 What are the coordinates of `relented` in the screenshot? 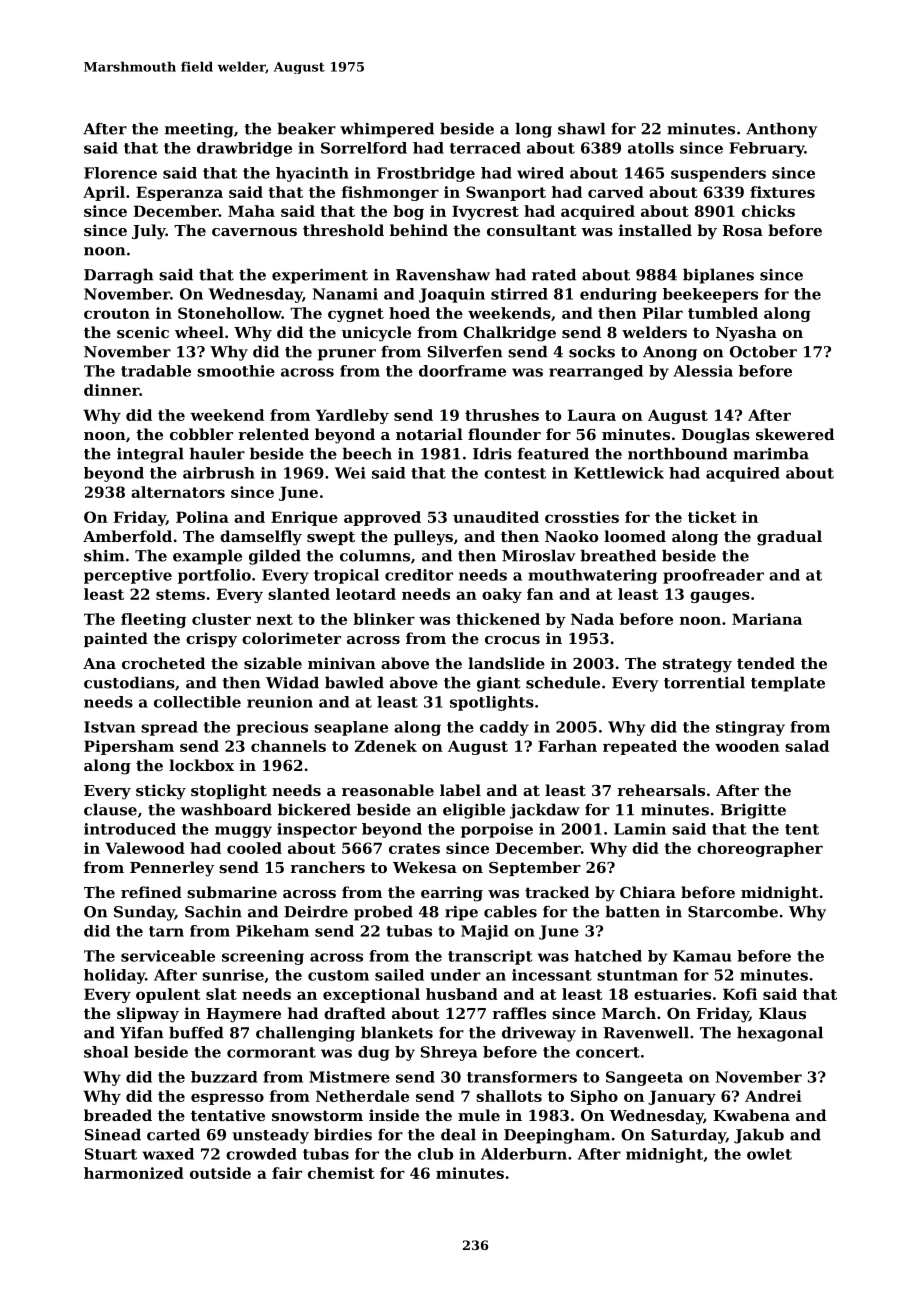 It's located at (273, 434).
